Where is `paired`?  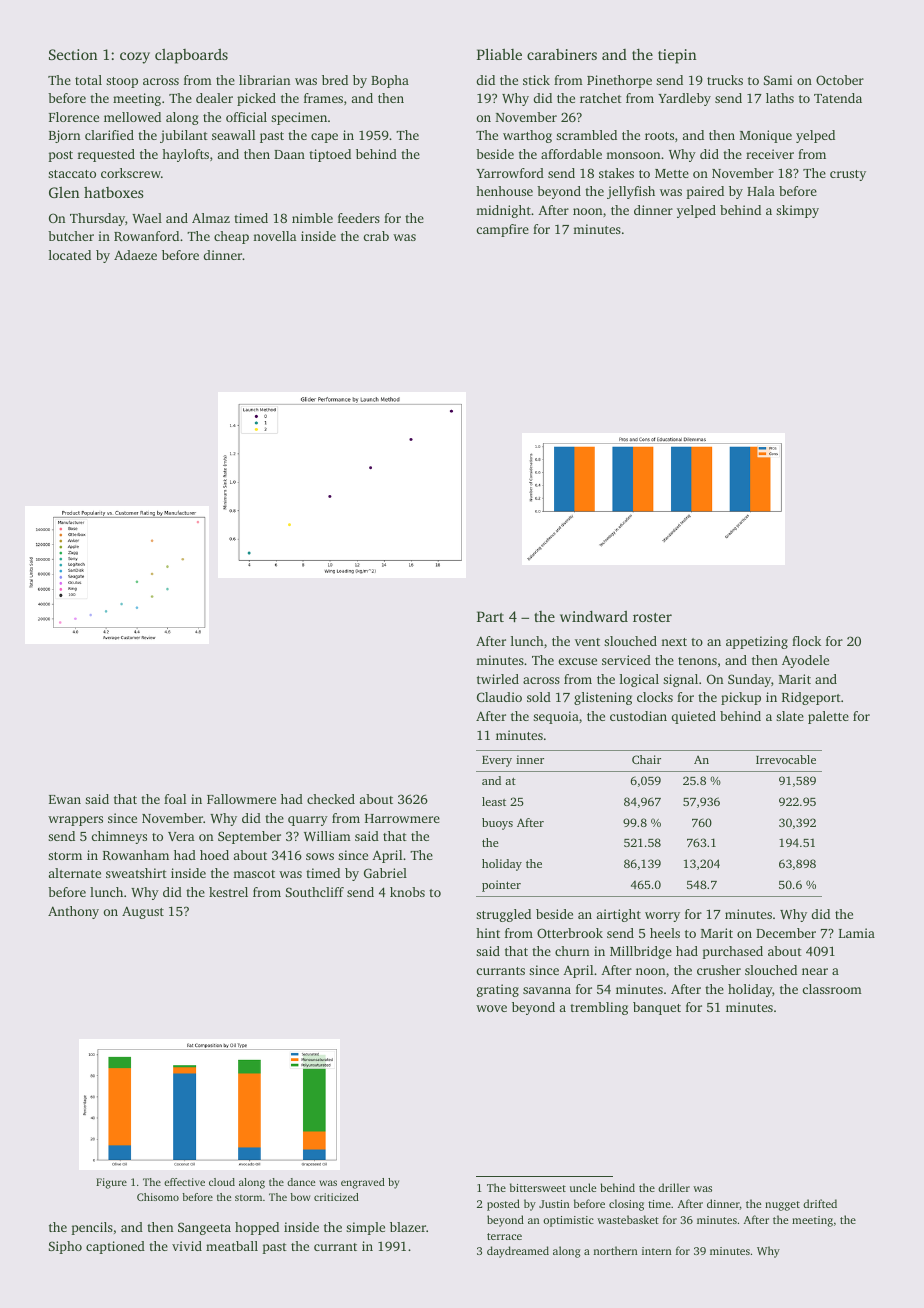
paired is located at coordinates (705, 192).
